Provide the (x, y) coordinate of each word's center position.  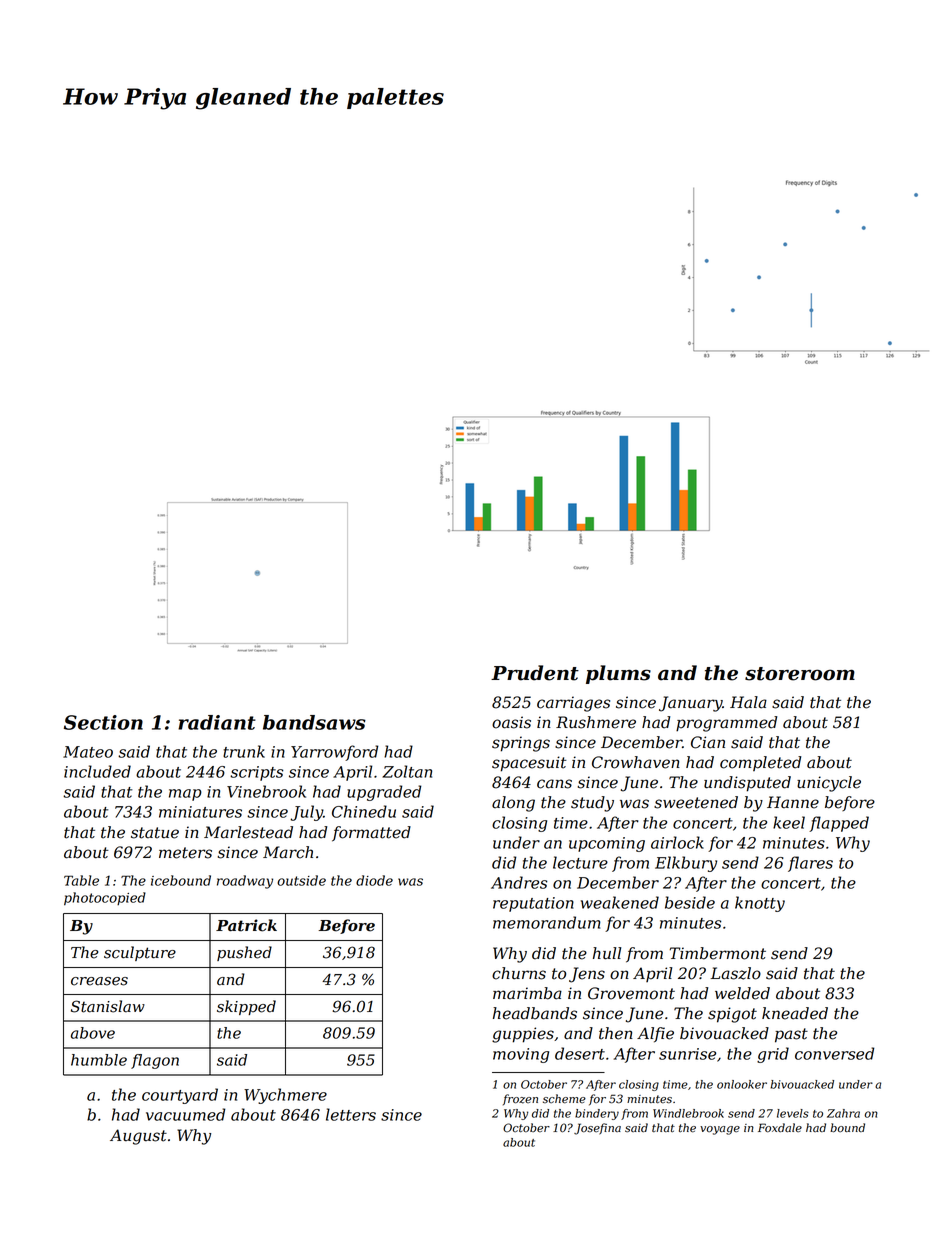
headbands (535, 1013)
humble (99, 1060)
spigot (732, 1015)
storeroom (800, 674)
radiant (217, 722)
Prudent (535, 673)
